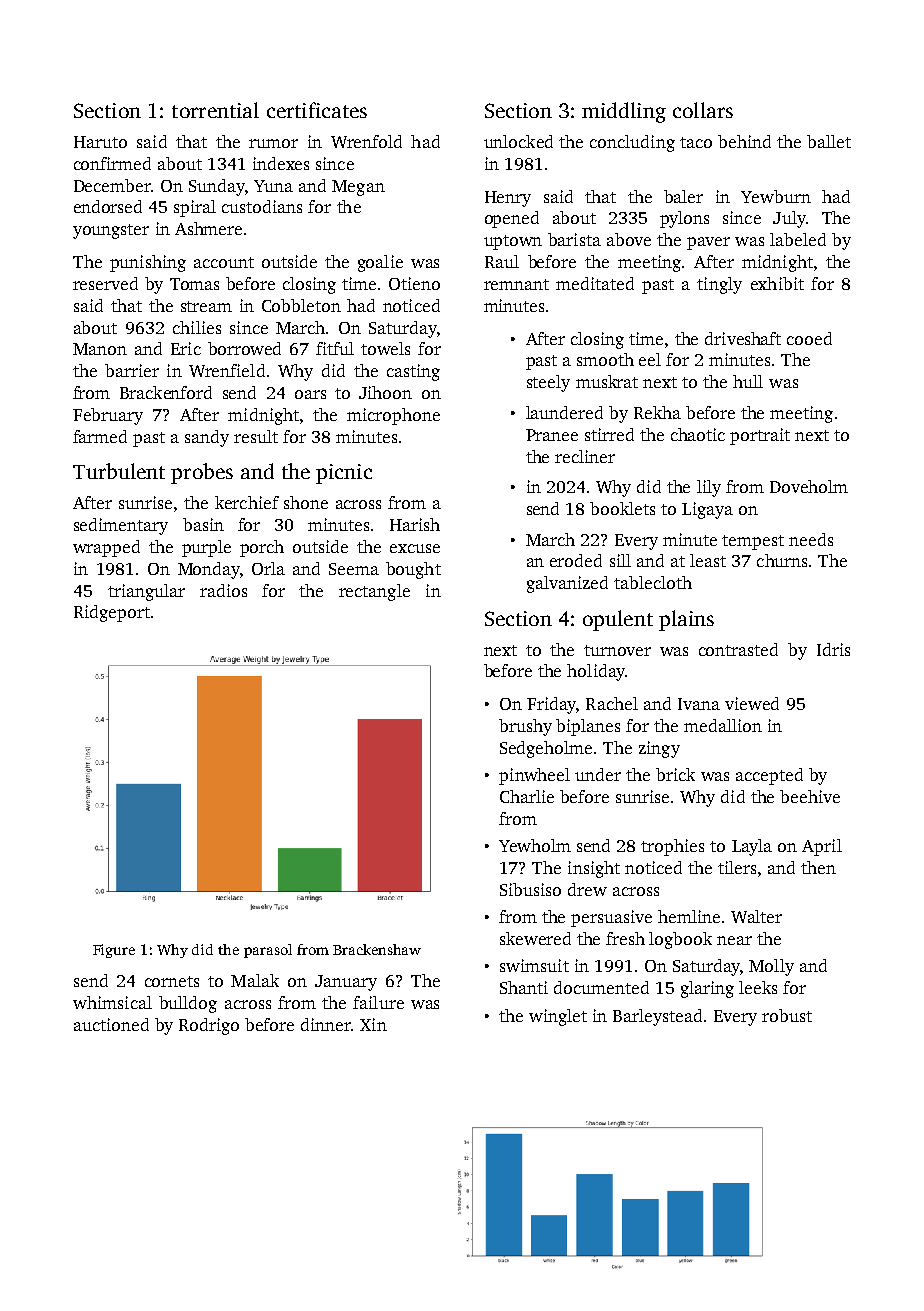 The image size is (924, 1311). Describe the element at coordinates (112, 1002) in the page. I see `whimsical` at that location.
